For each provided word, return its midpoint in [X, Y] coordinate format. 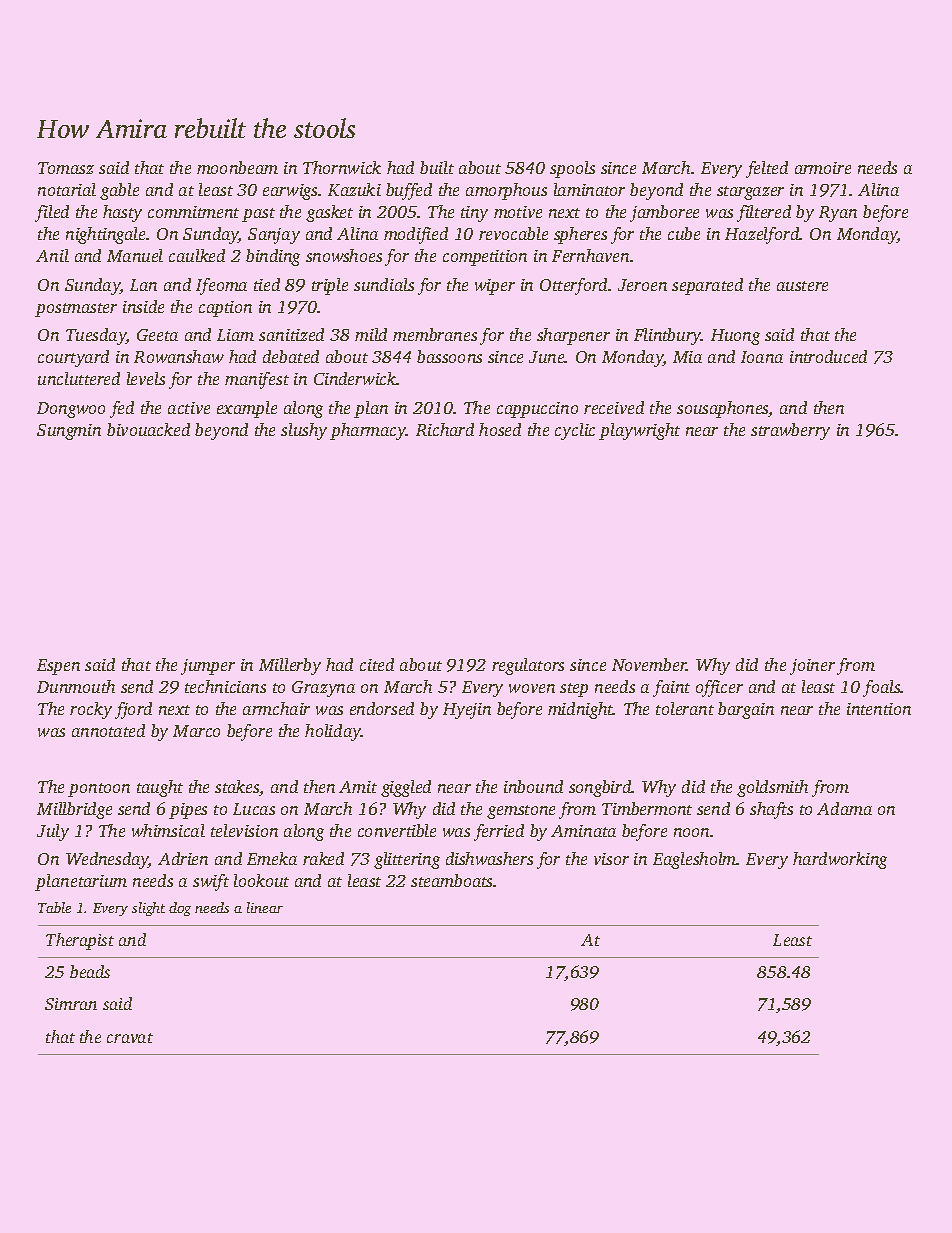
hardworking [840, 860]
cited [377, 664]
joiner [812, 667]
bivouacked [148, 429]
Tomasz [66, 168]
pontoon [99, 790]
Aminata [583, 831]
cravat [130, 1038]
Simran [71, 1004]
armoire [823, 168]
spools [572, 169]
